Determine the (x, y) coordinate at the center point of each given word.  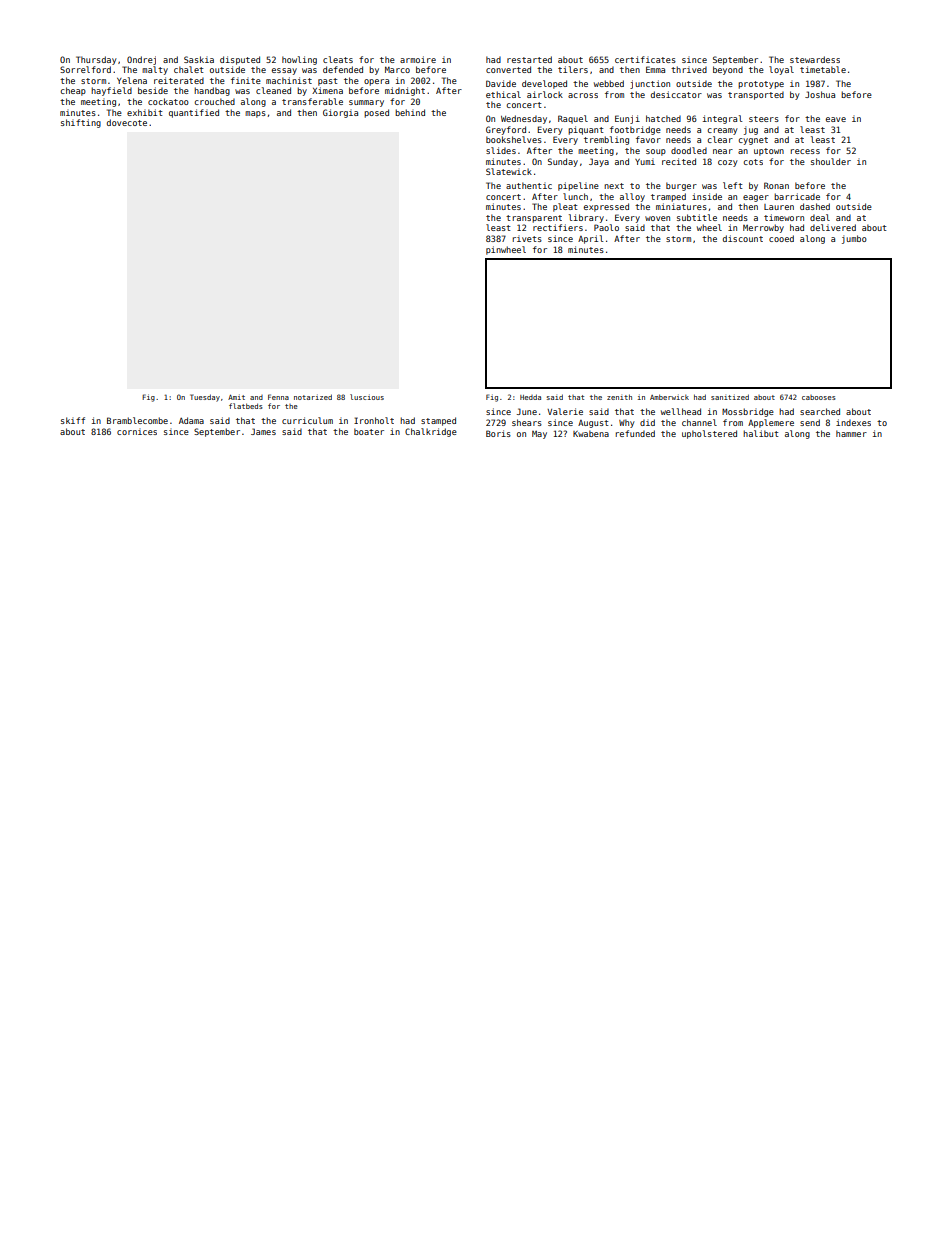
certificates (645, 59)
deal (820, 217)
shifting (81, 123)
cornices (137, 431)
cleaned (273, 90)
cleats (338, 59)
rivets (527, 238)
